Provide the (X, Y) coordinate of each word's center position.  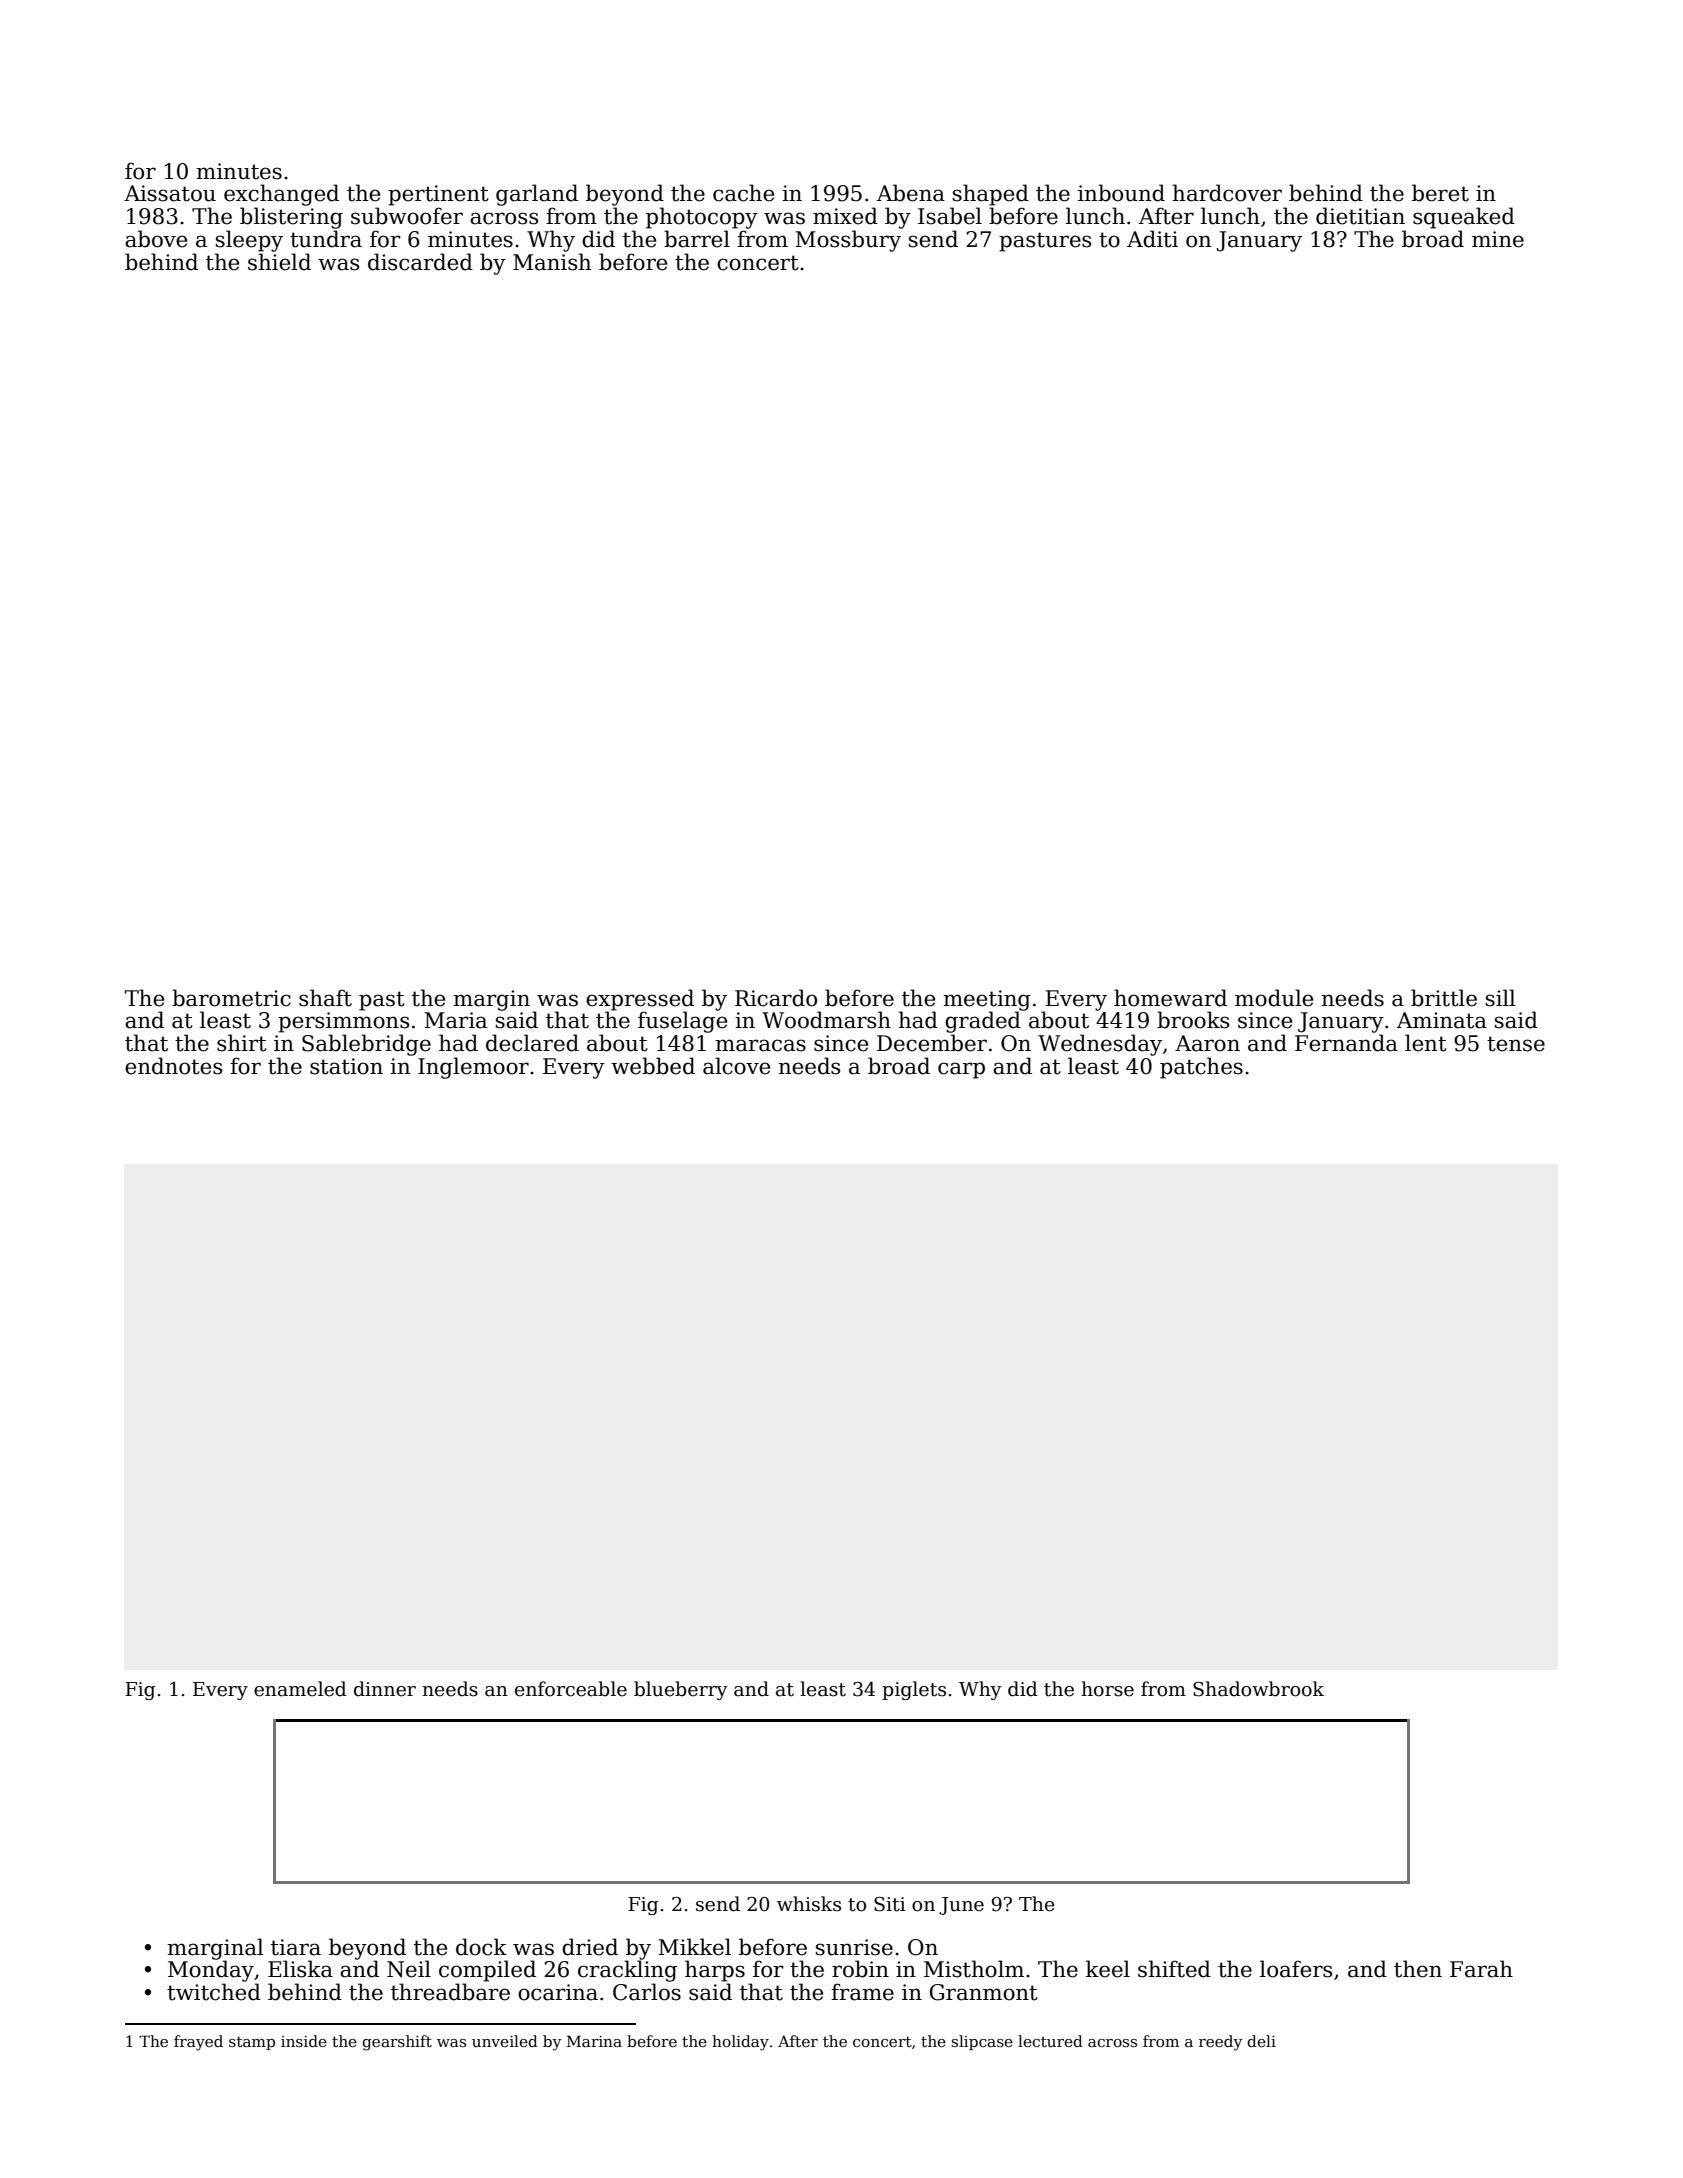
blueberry (681, 1690)
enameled (300, 1689)
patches (1201, 1068)
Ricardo (776, 998)
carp (961, 1070)
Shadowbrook (1258, 1689)
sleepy (249, 241)
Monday (211, 1971)
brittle (1444, 998)
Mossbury (848, 241)
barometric (231, 998)
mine (1498, 239)
